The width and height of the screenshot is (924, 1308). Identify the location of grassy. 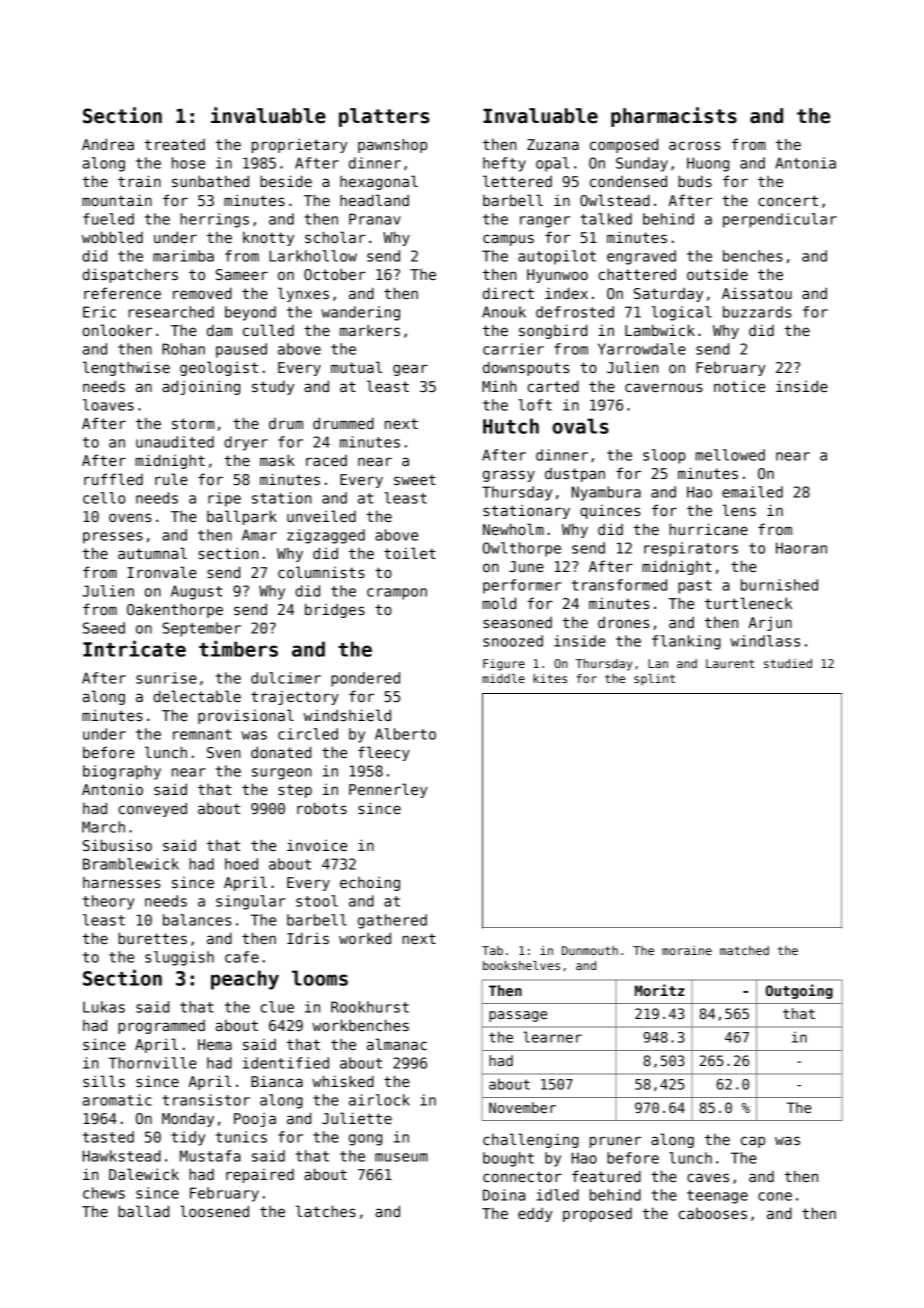
(509, 476).
